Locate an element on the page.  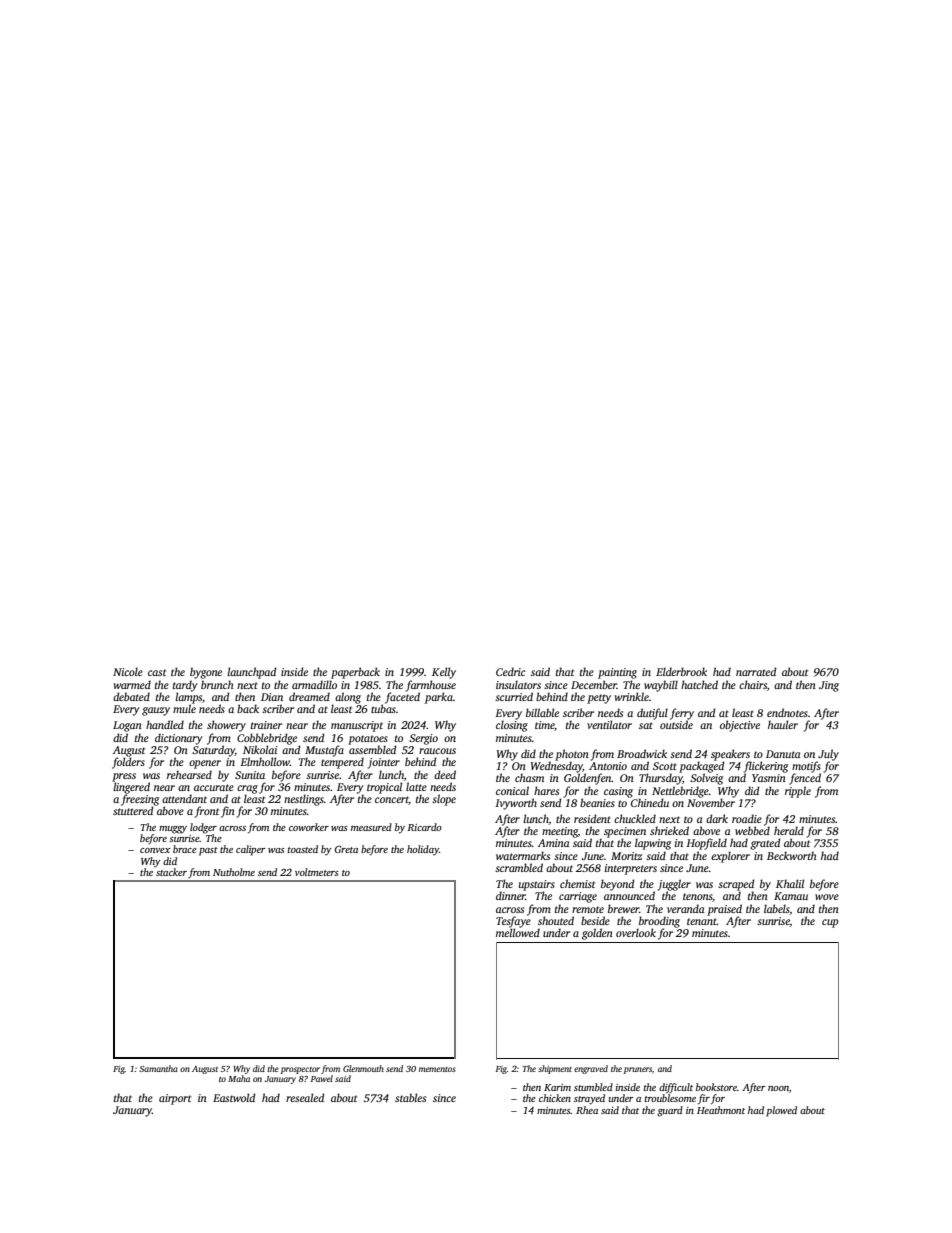
airport is located at coordinates (175, 1099).
